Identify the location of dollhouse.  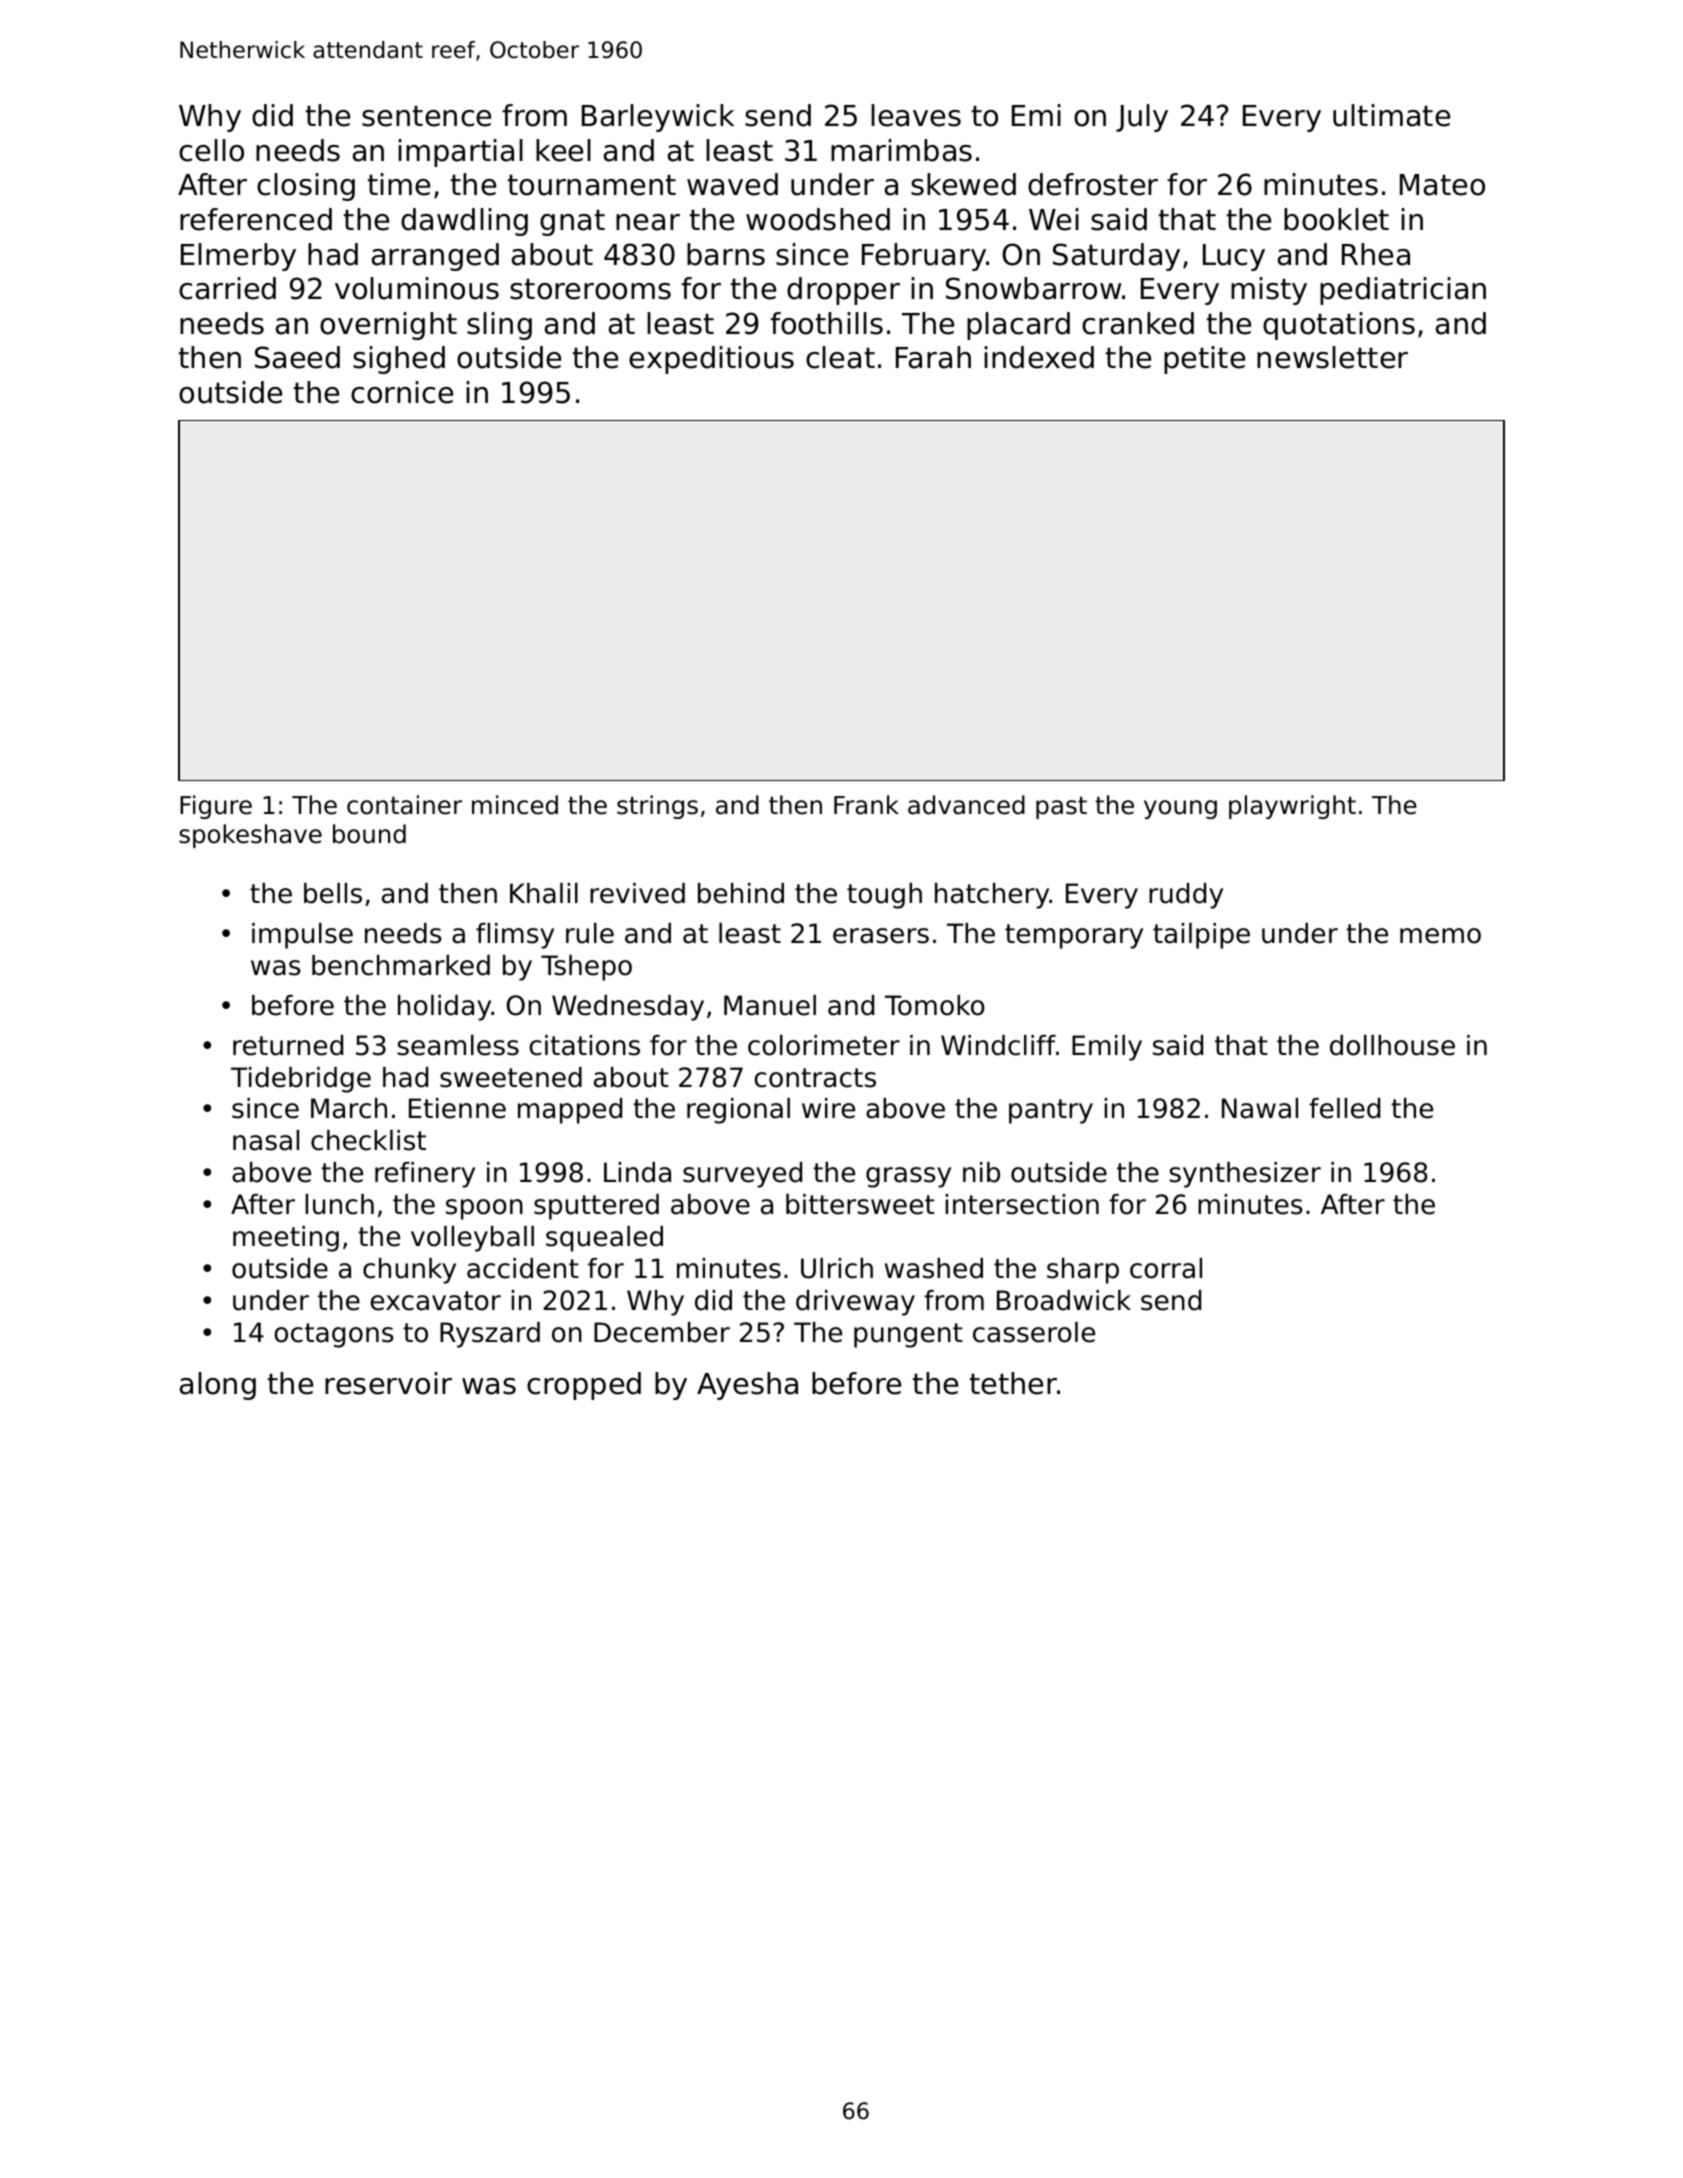
(1392, 1045).
